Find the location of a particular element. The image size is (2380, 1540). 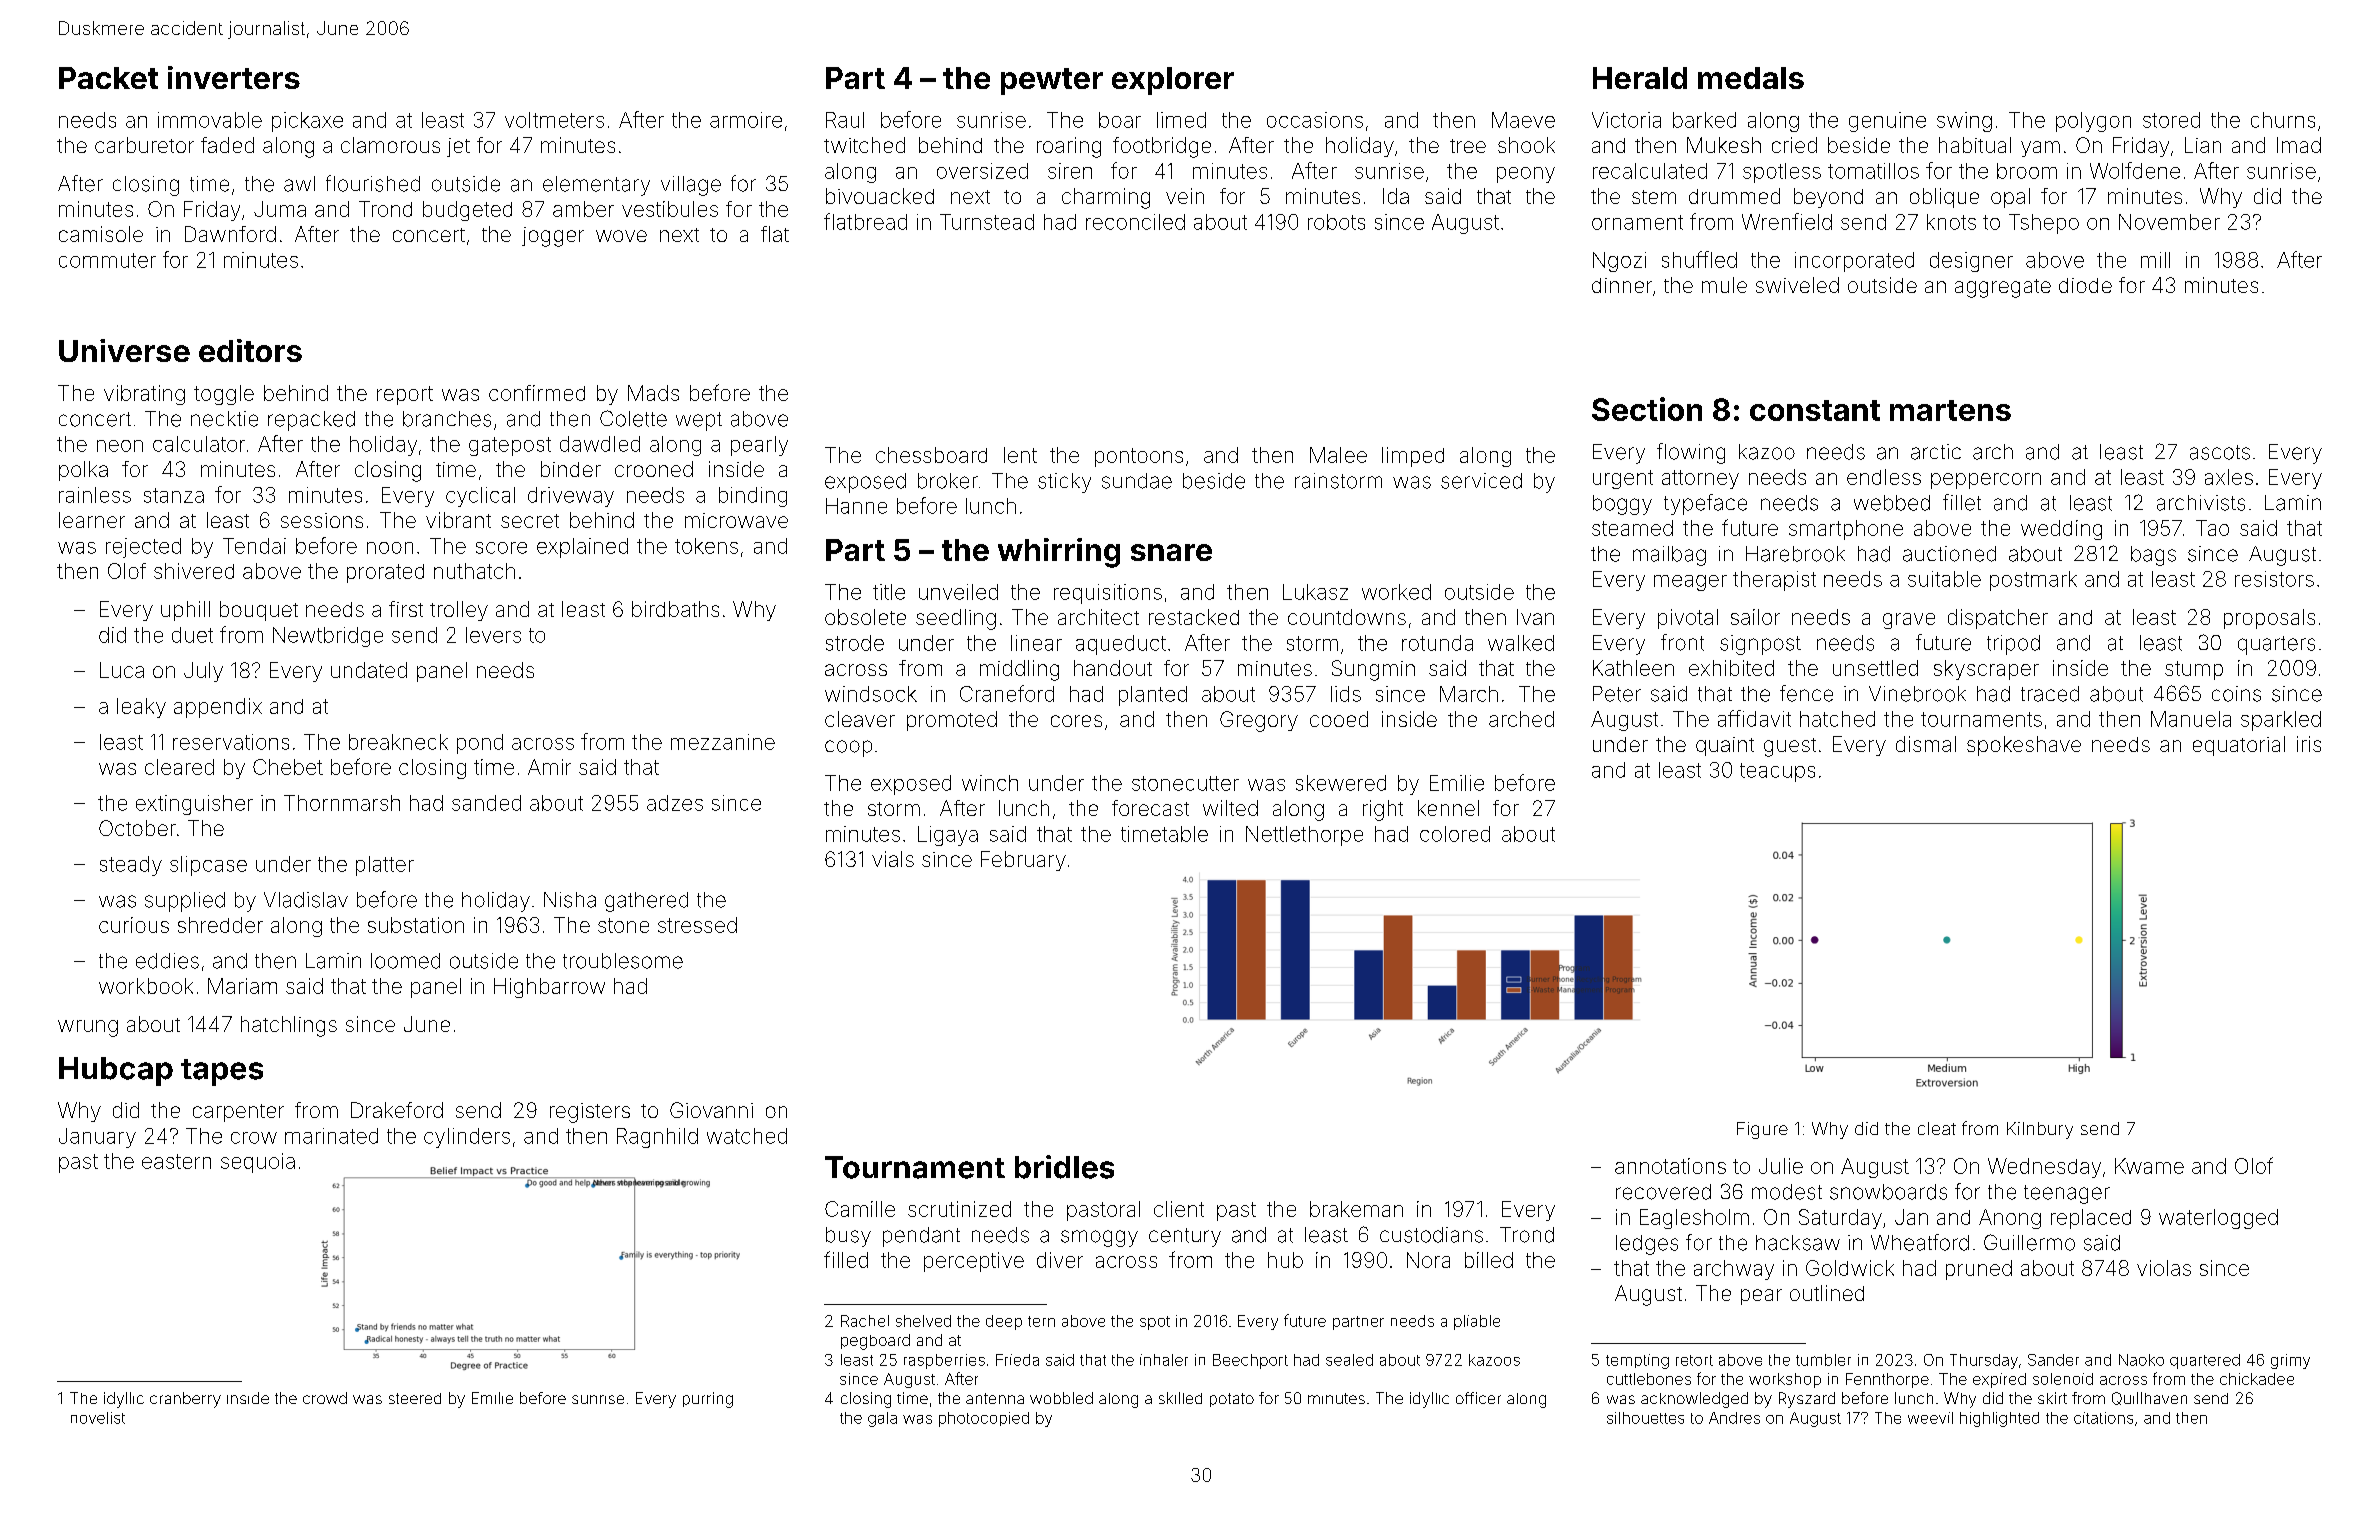

Beechport is located at coordinates (1250, 1361).
